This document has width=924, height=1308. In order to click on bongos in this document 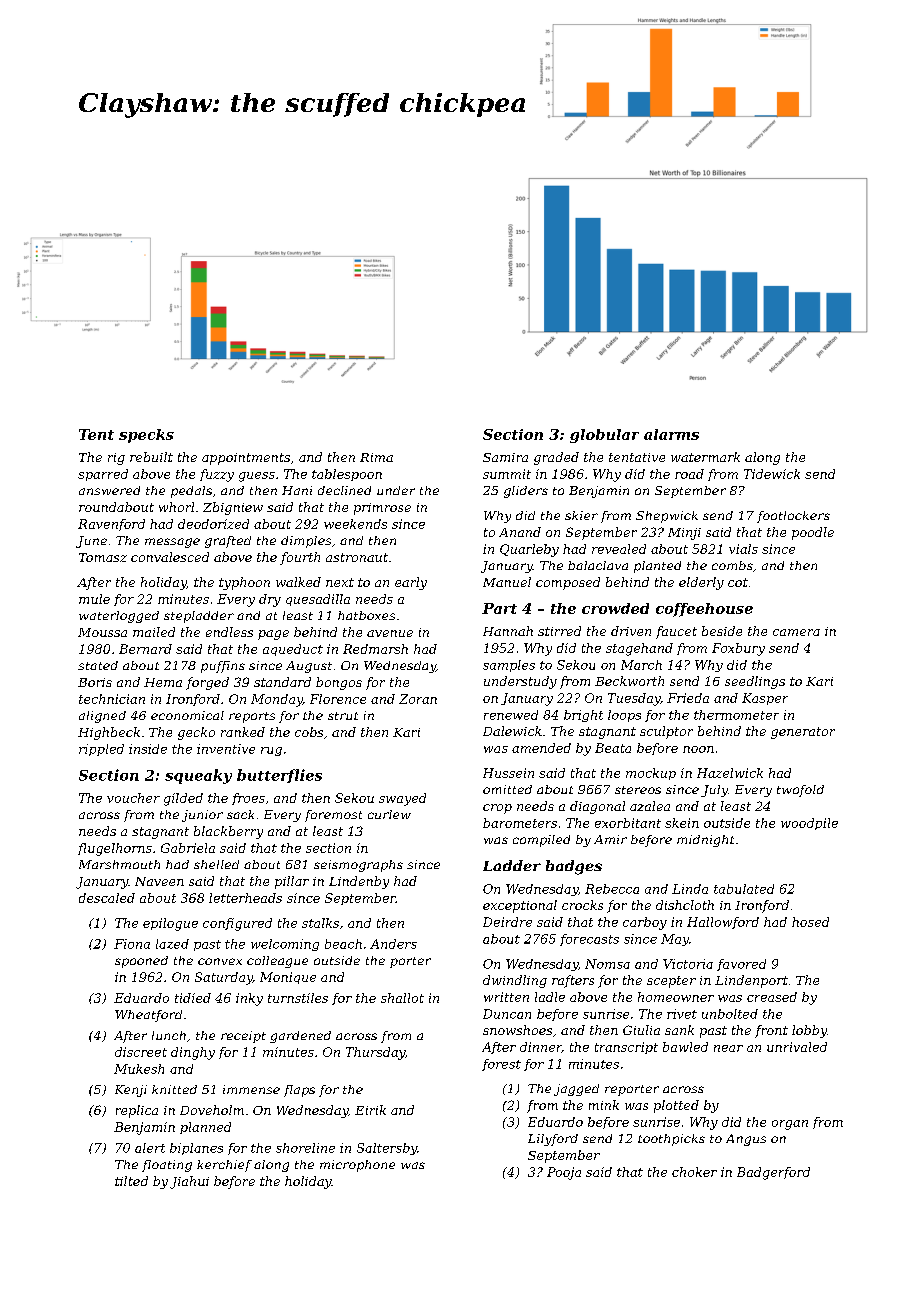, I will do `click(339, 683)`.
